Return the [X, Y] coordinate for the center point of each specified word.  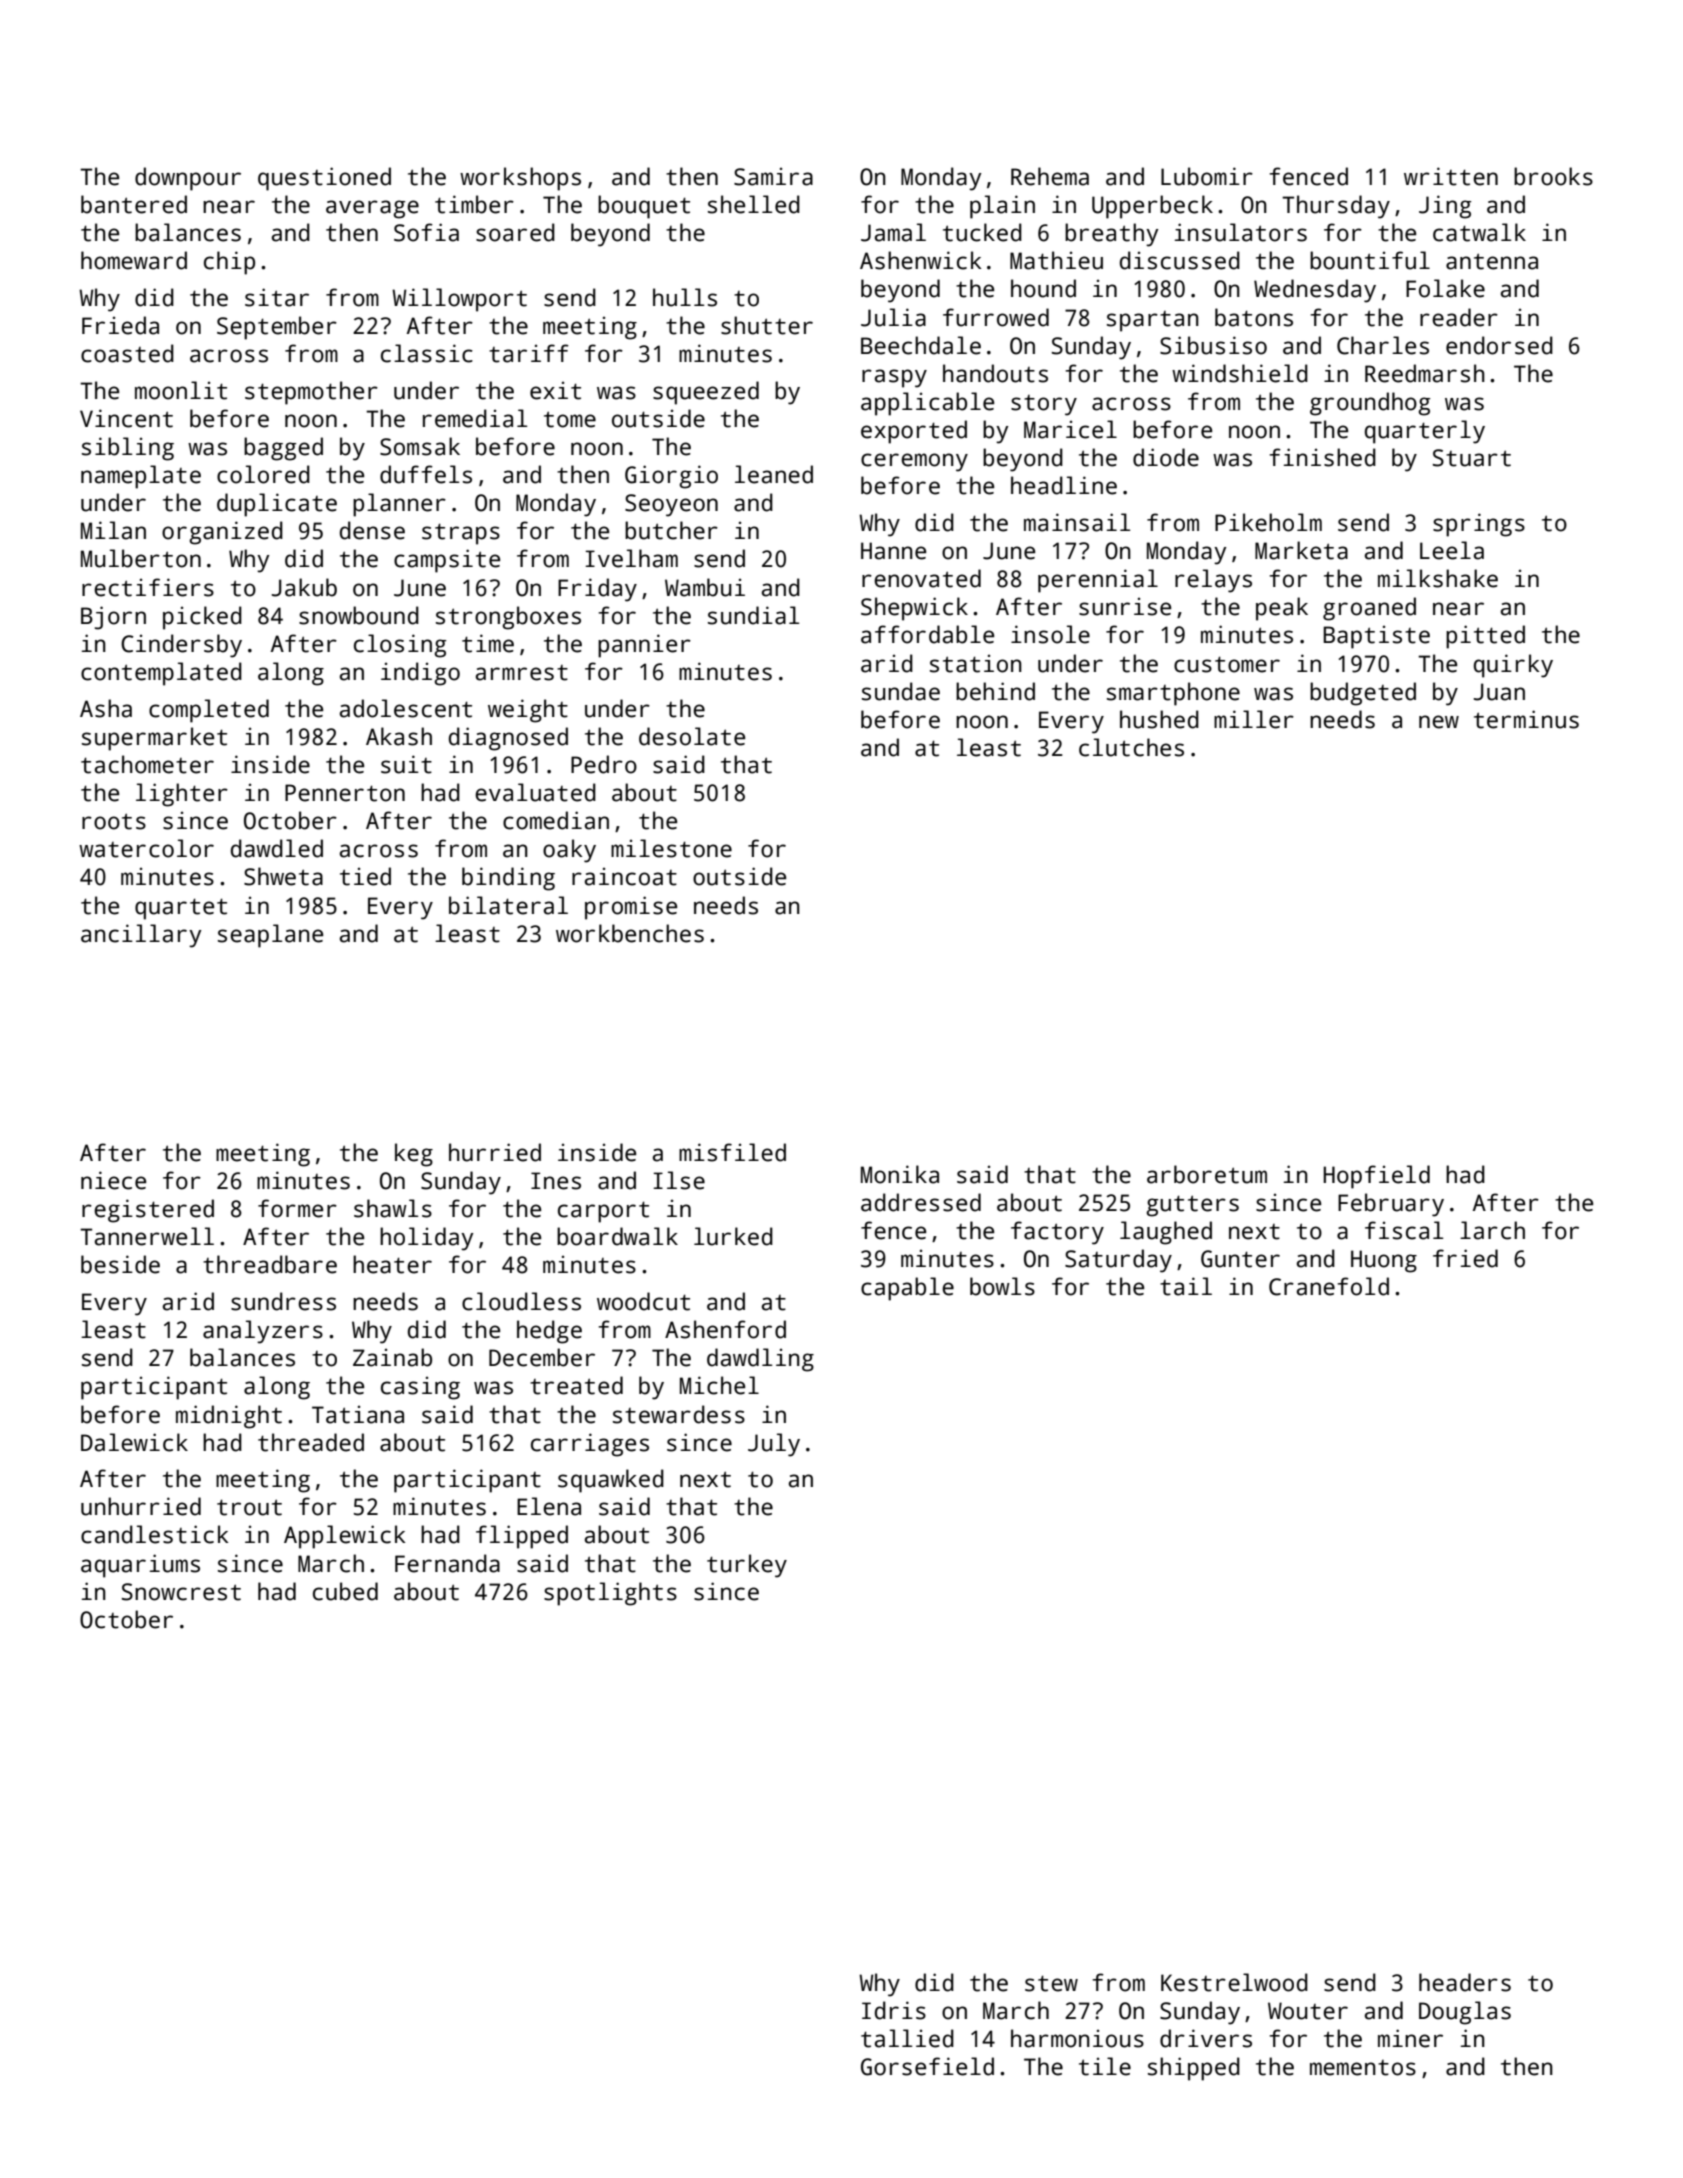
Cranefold [1329, 1286]
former [297, 1208]
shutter [767, 325]
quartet [181, 909]
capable [907, 1289]
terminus [1526, 719]
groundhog [1370, 404]
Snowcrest [181, 1592]
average [372, 209]
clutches [1131, 747]
